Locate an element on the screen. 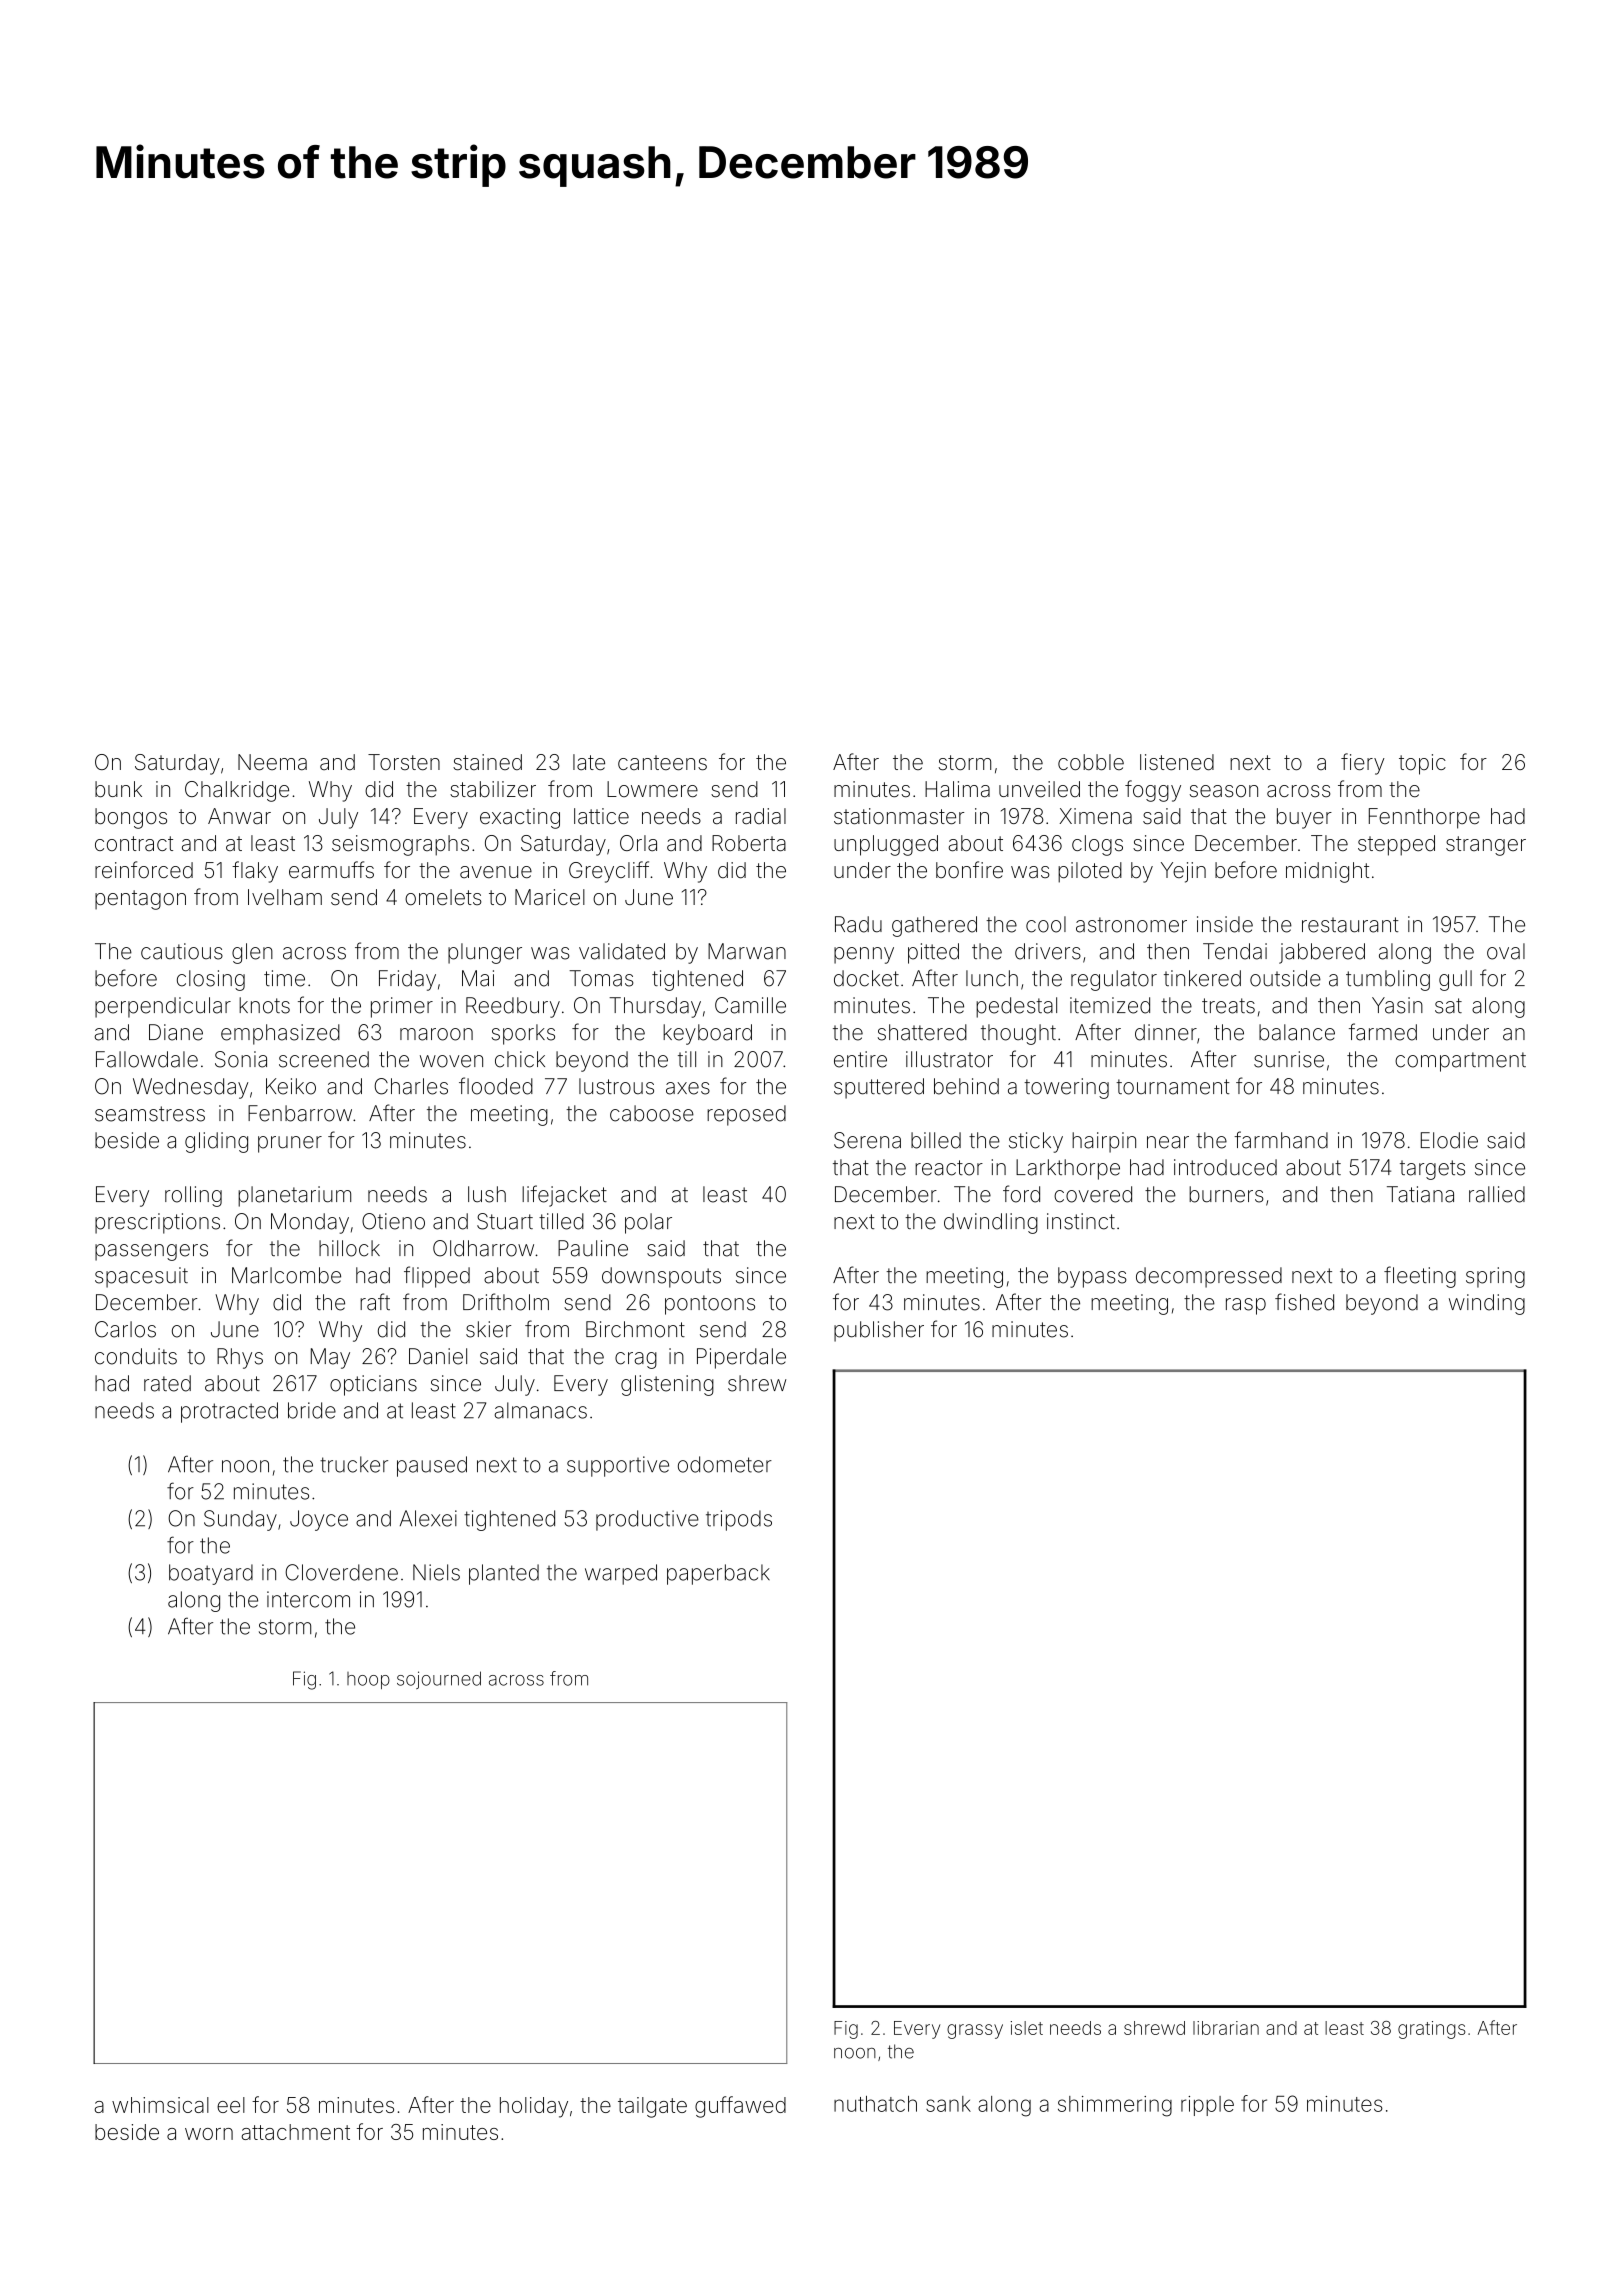  bunk is located at coordinates (118, 789).
